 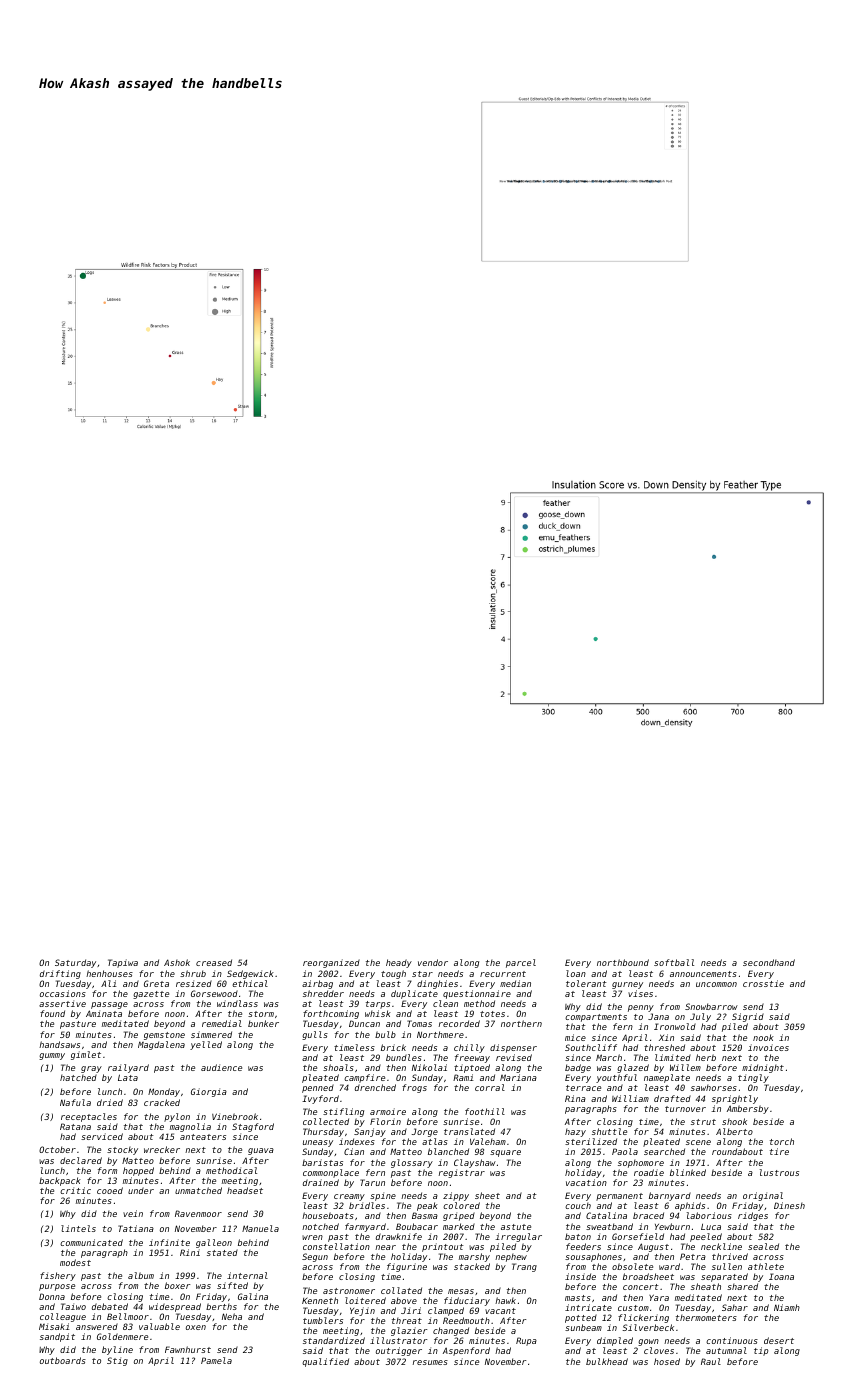 What do you see at coordinates (54, 1326) in the page?
I see `Misaki` at bounding box center [54, 1326].
